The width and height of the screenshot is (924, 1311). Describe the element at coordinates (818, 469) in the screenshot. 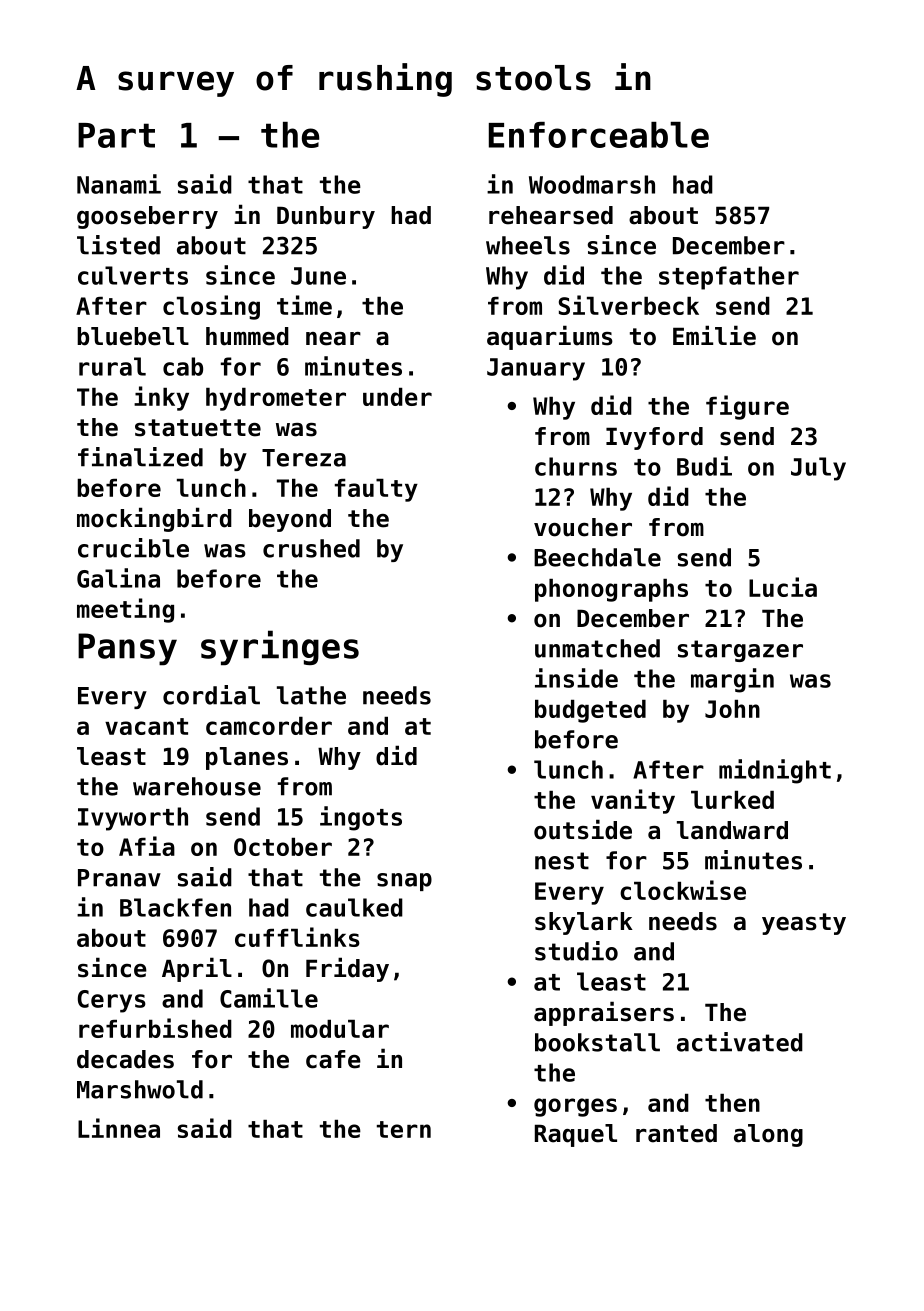

I see `July` at that location.
